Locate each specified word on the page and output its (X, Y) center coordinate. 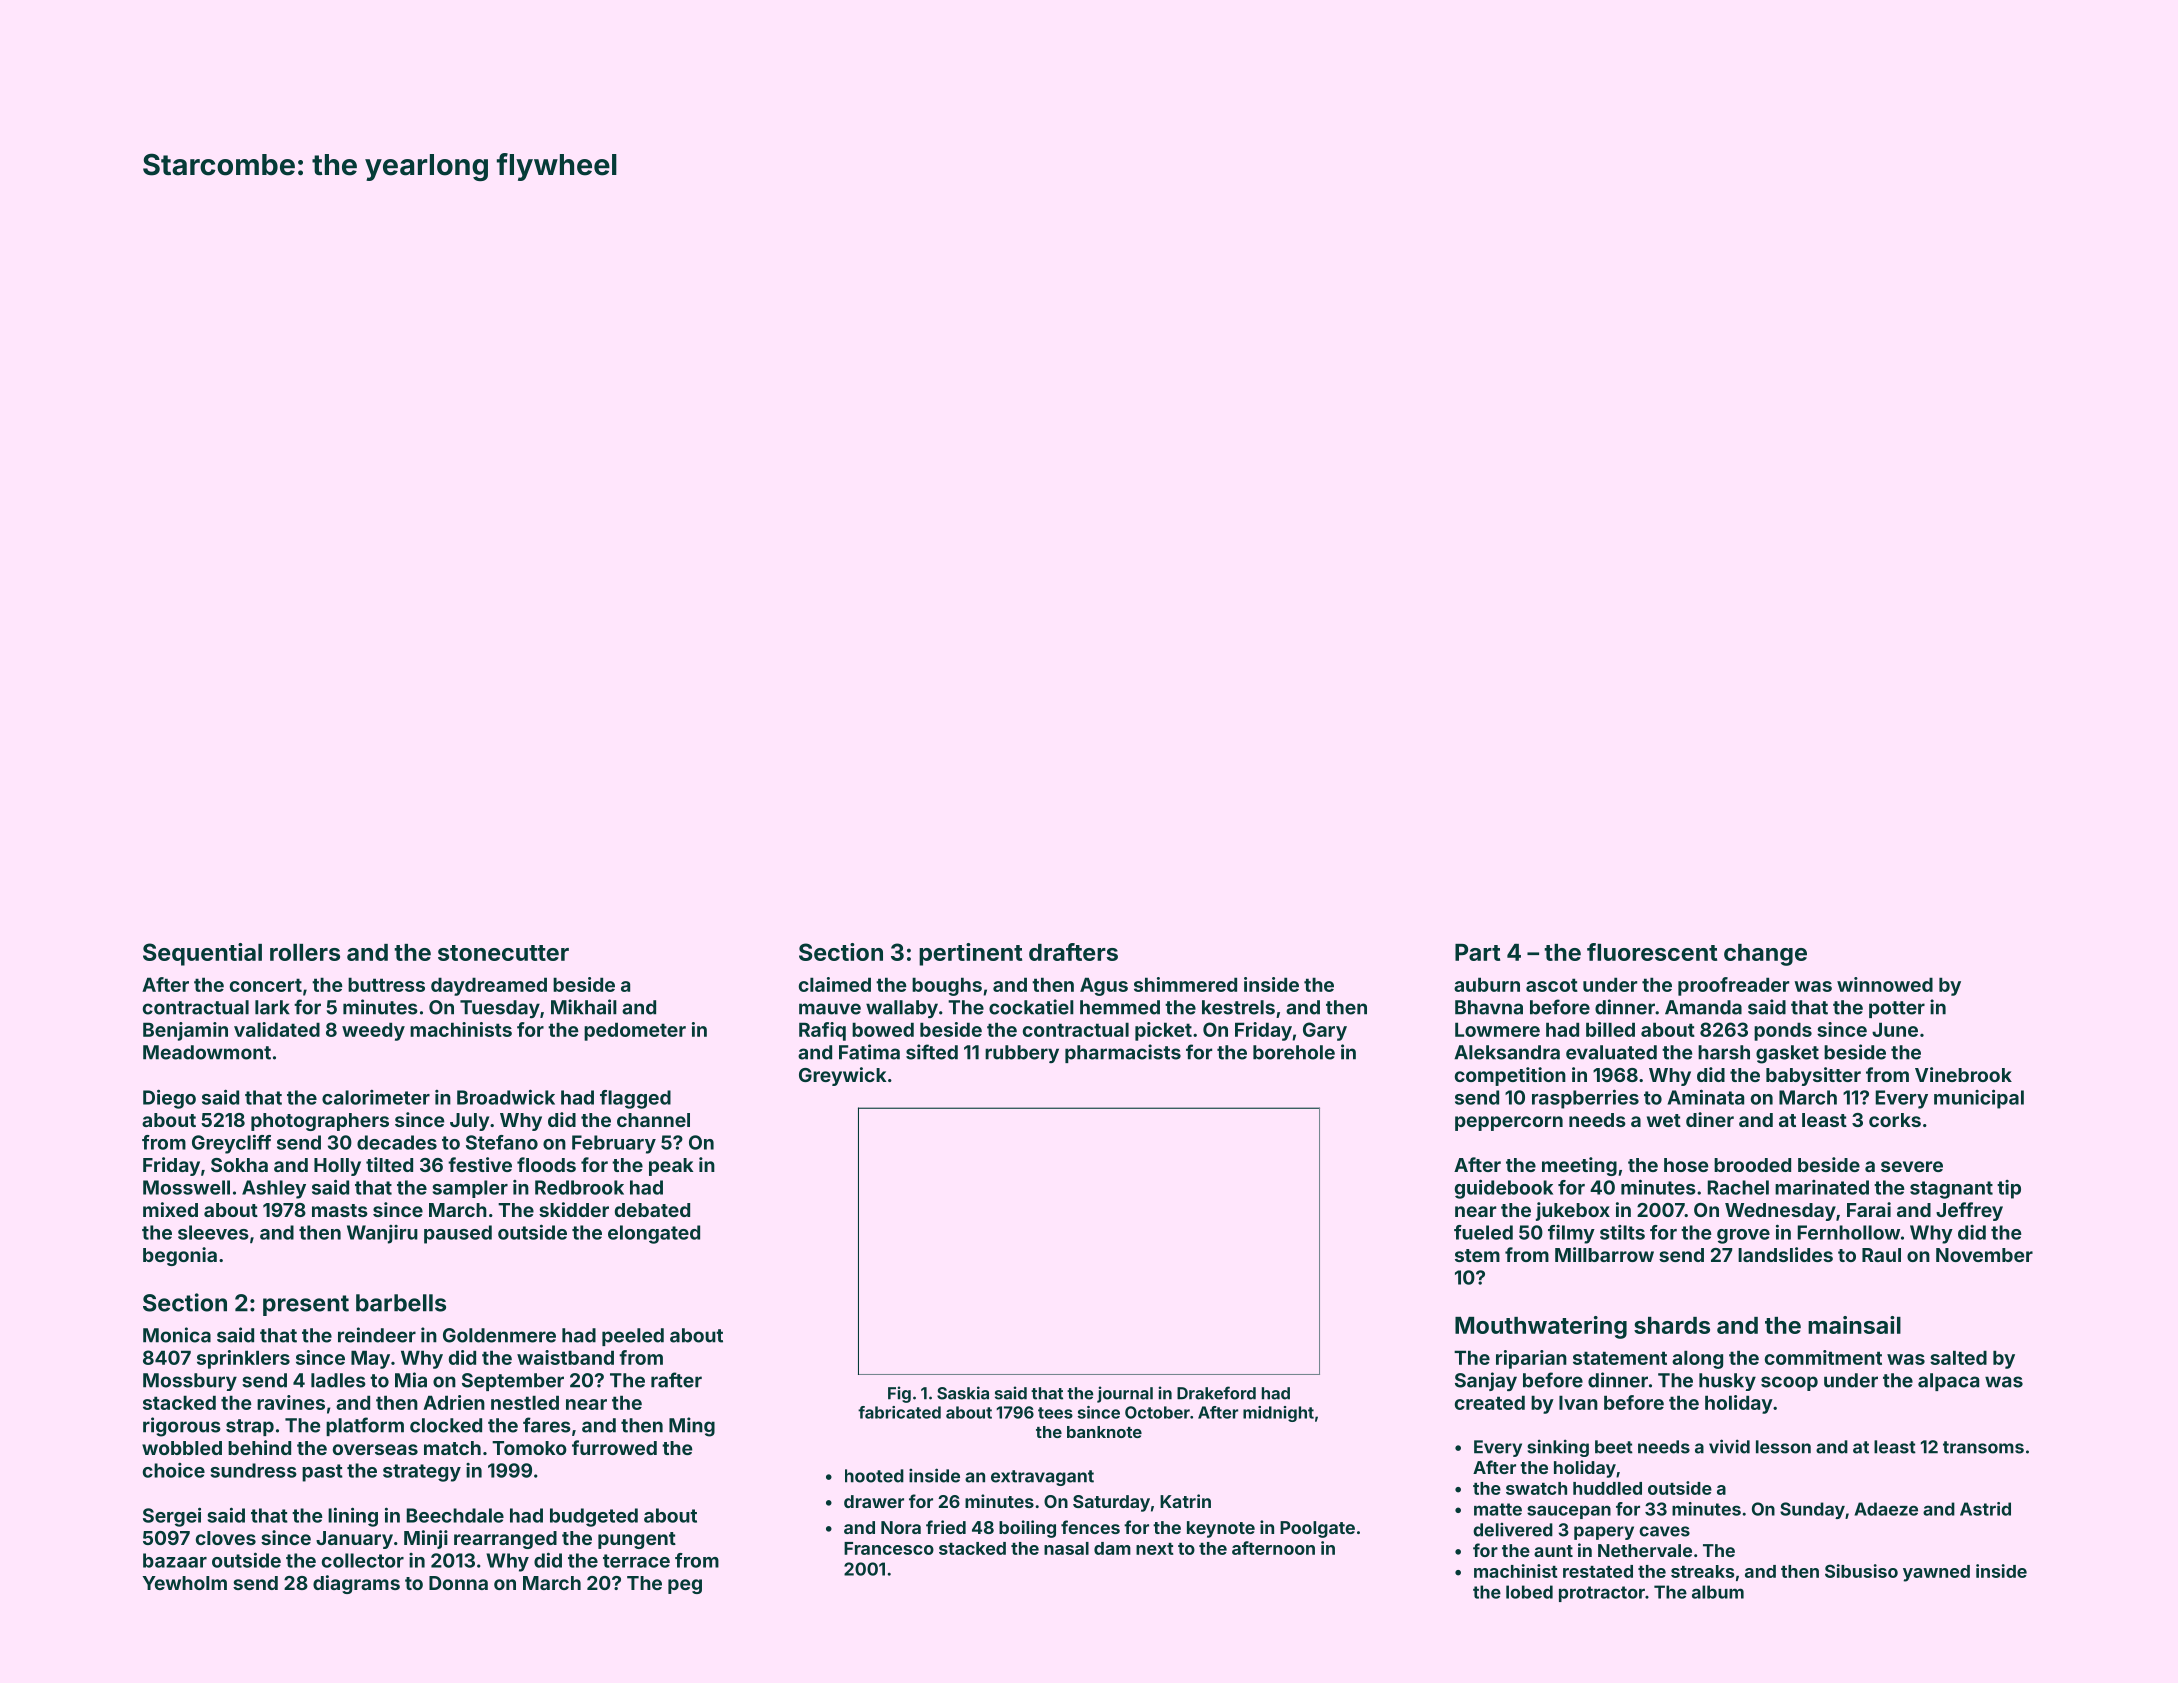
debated (652, 1210)
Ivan (1578, 1402)
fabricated (899, 1412)
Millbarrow (1604, 1254)
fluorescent (1652, 952)
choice (174, 1470)
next (1155, 1549)
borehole (1294, 1052)
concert (266, 985)
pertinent (970, 954)
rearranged (505, 1540)
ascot (1552, 985)
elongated (654, 1234)
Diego (169, 1099)
